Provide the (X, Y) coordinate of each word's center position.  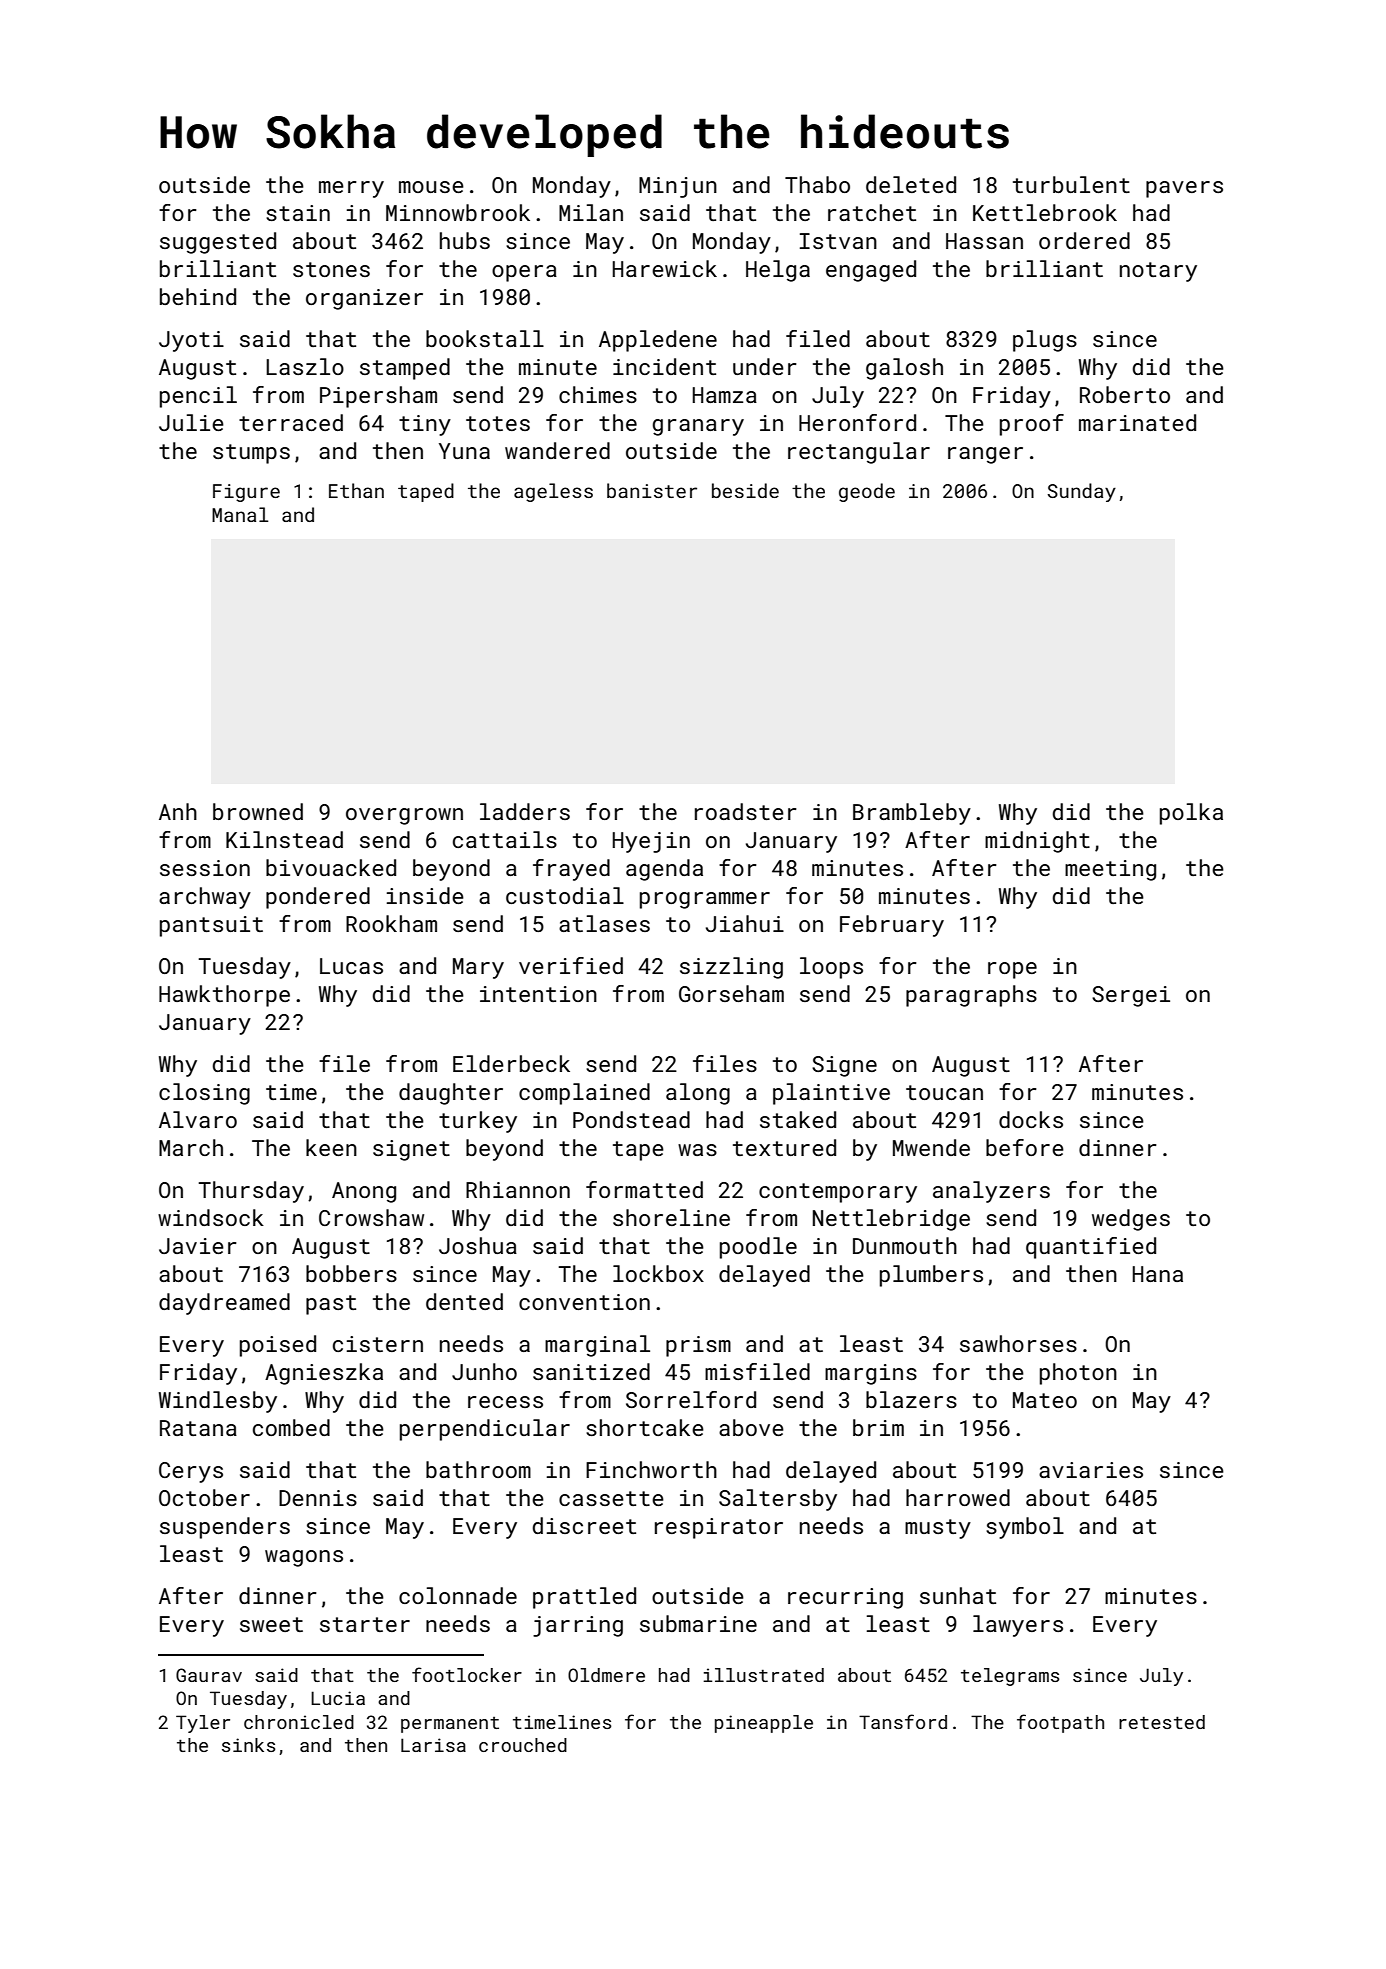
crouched (523, 1745)
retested (1162, 1722)
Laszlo (305, 366)
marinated (1137, 422)
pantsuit (211, 926)
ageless (553, 492)
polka (1191, 814)
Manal (240, 514)
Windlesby (218, 1402)
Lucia (338, 1698)
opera (524, 273)
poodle (758, 1248)
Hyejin (651, 842)
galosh (904, 369)
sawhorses (1018, 1343)
